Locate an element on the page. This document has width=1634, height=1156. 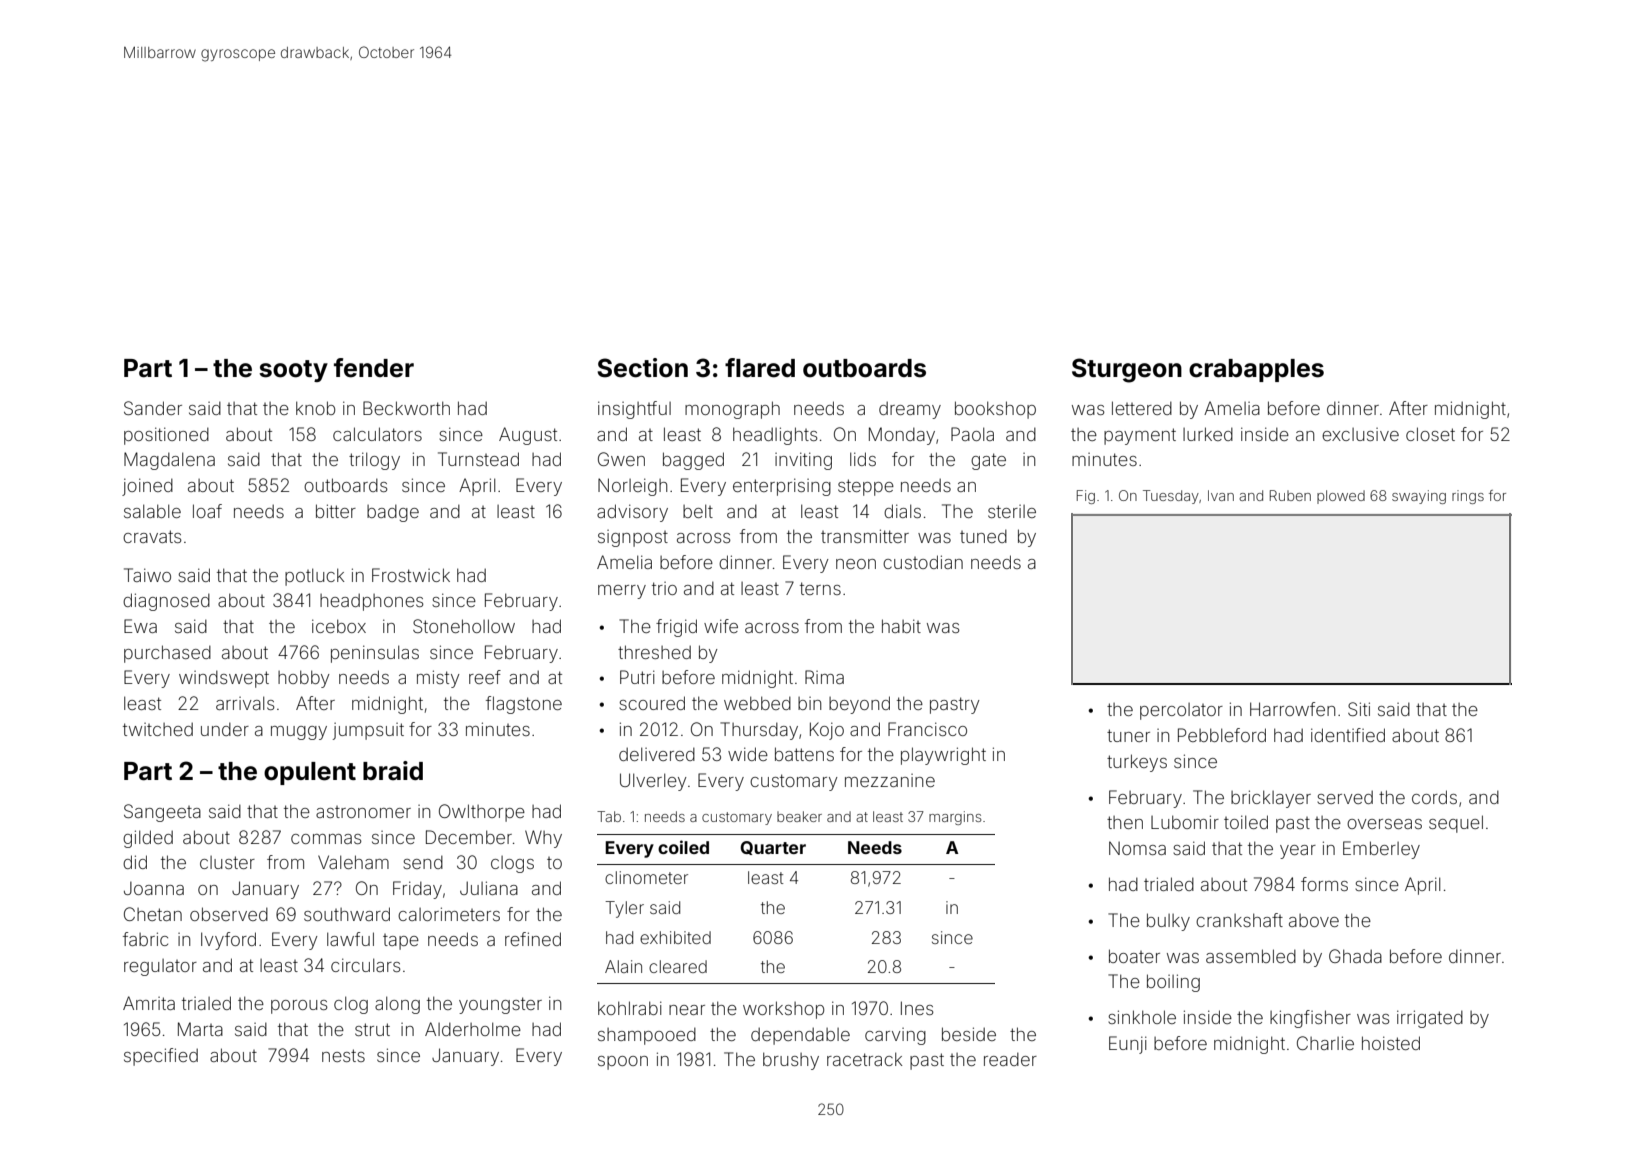
reader is located at coordinates (1010, 1059).
